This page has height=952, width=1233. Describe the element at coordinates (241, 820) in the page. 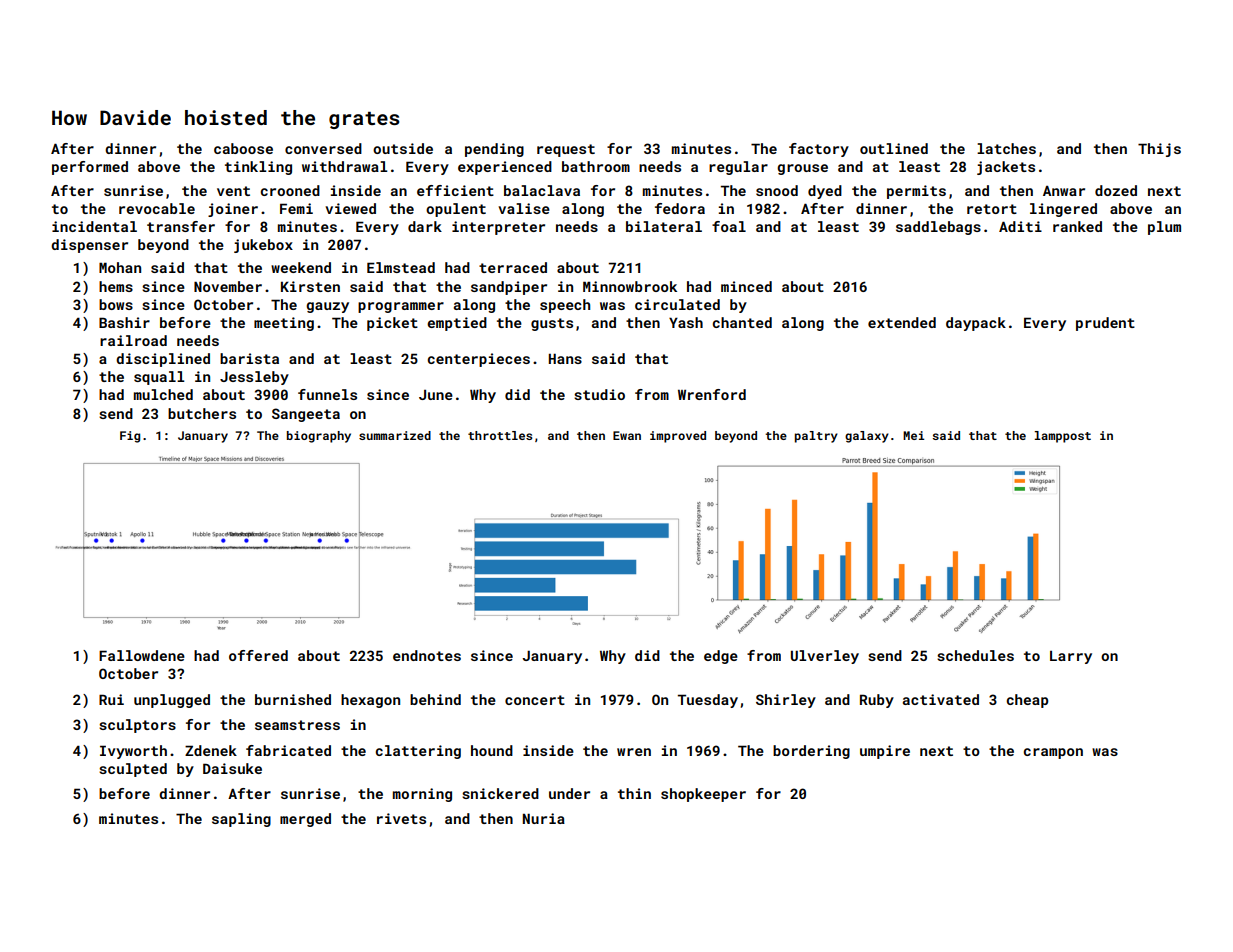

I see `sapling` at that location.
